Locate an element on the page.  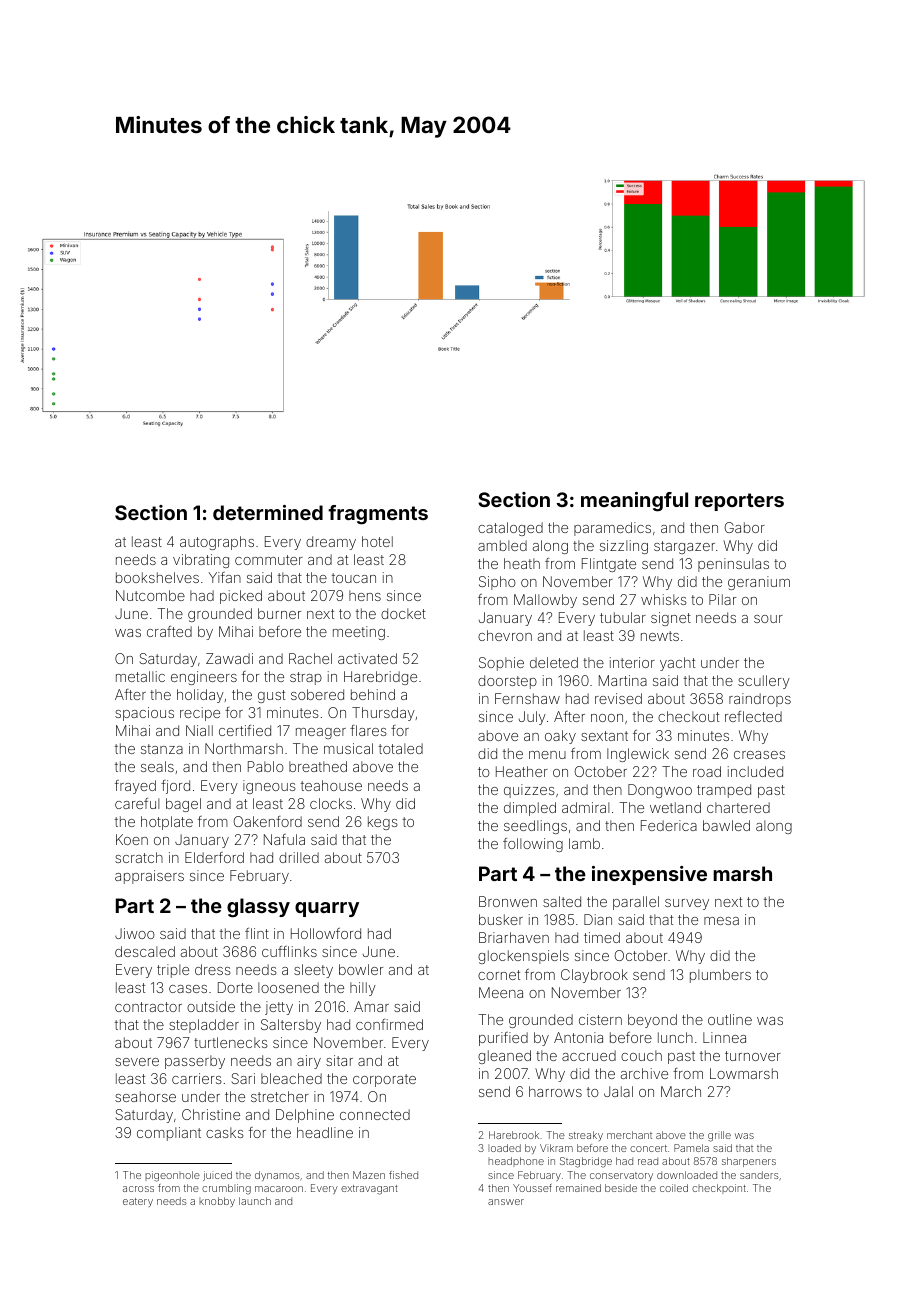
autographs is located at coordinates (217, 543).
